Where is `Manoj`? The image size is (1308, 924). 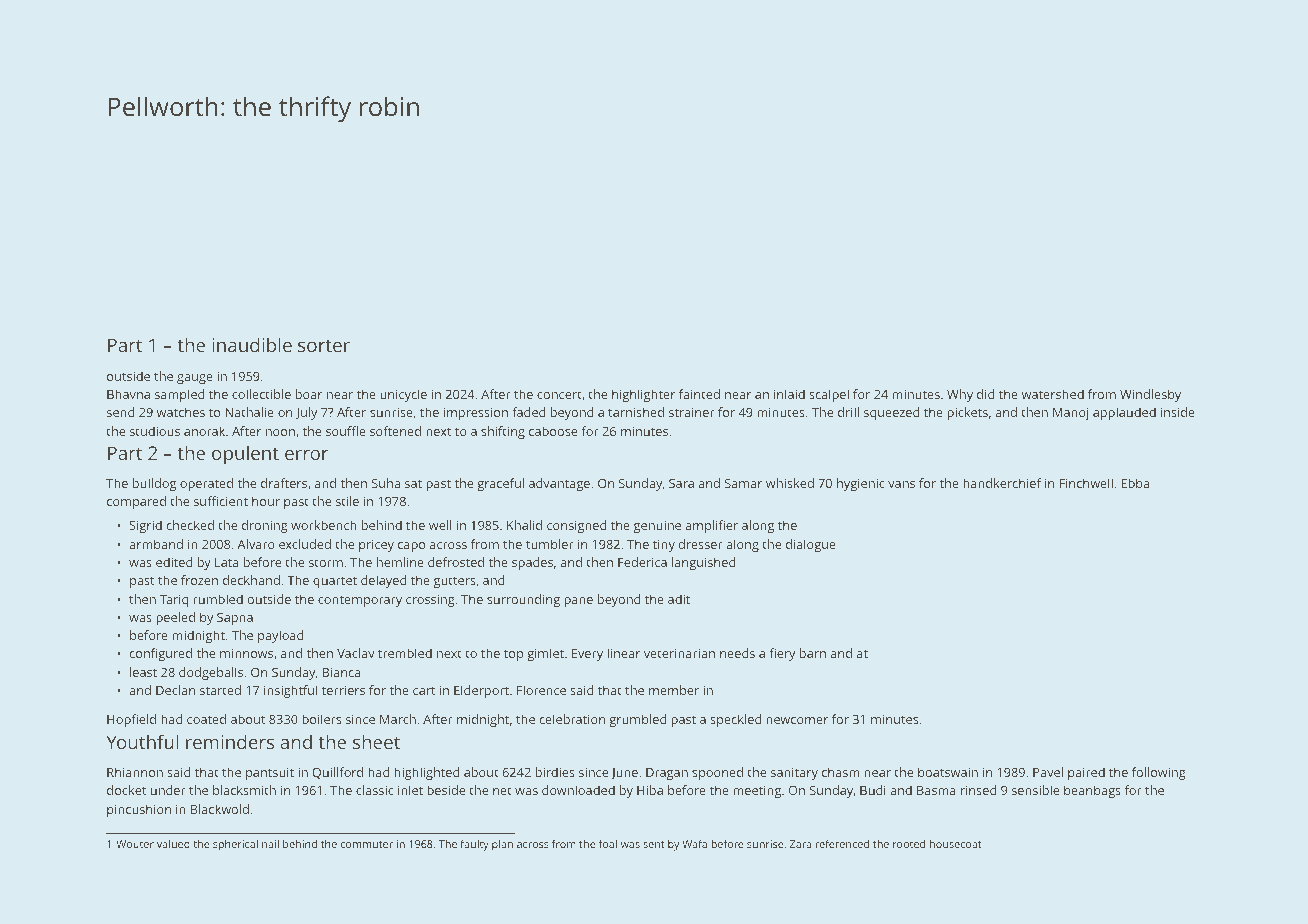
Manoj is located at coordinates (1071, 414).
